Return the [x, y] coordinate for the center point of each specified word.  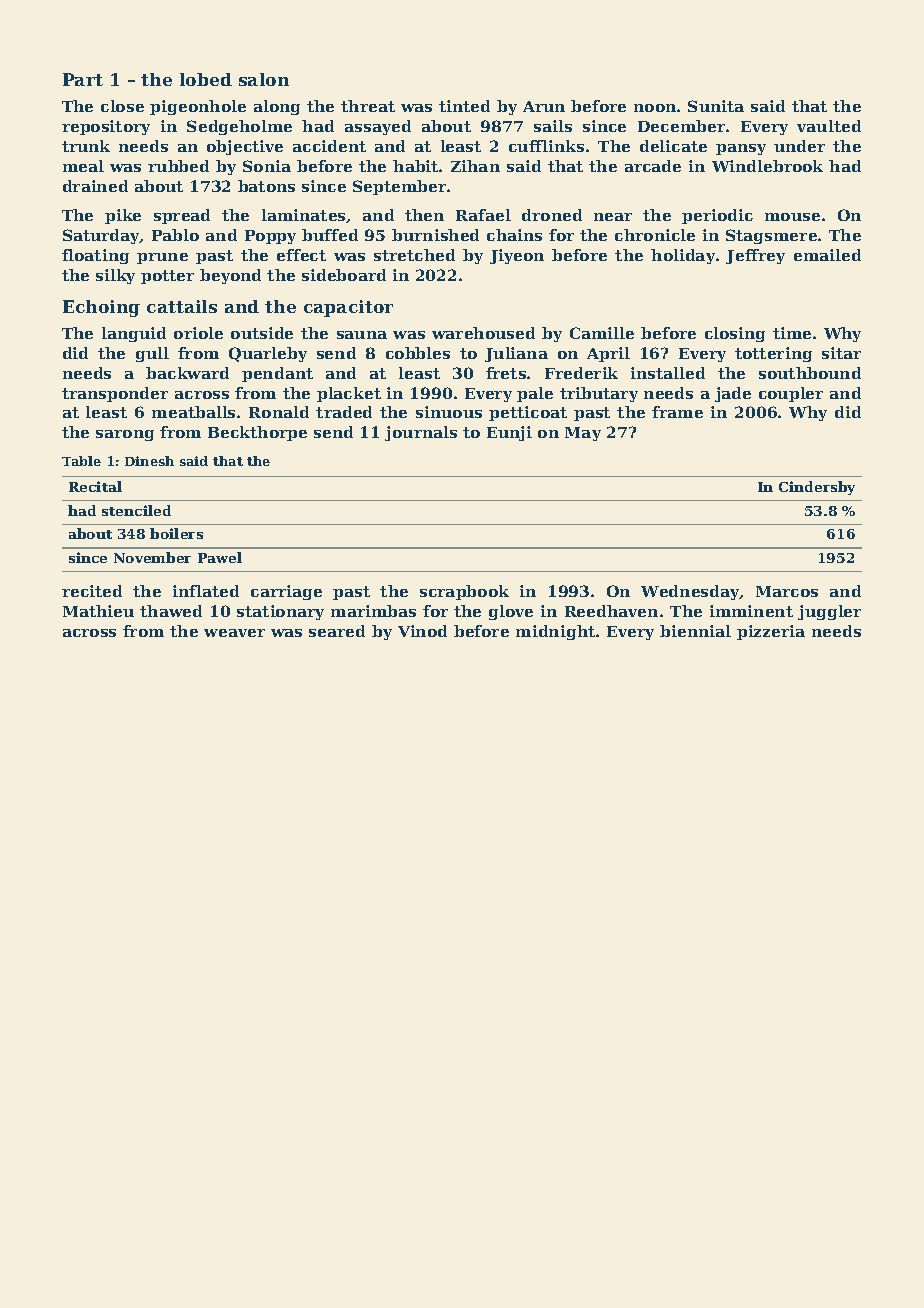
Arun [544, 106]
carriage [286, 592]
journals [421, 433]
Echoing [101, 308]
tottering [773, 354]
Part [83, 79]
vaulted [829, 126]
